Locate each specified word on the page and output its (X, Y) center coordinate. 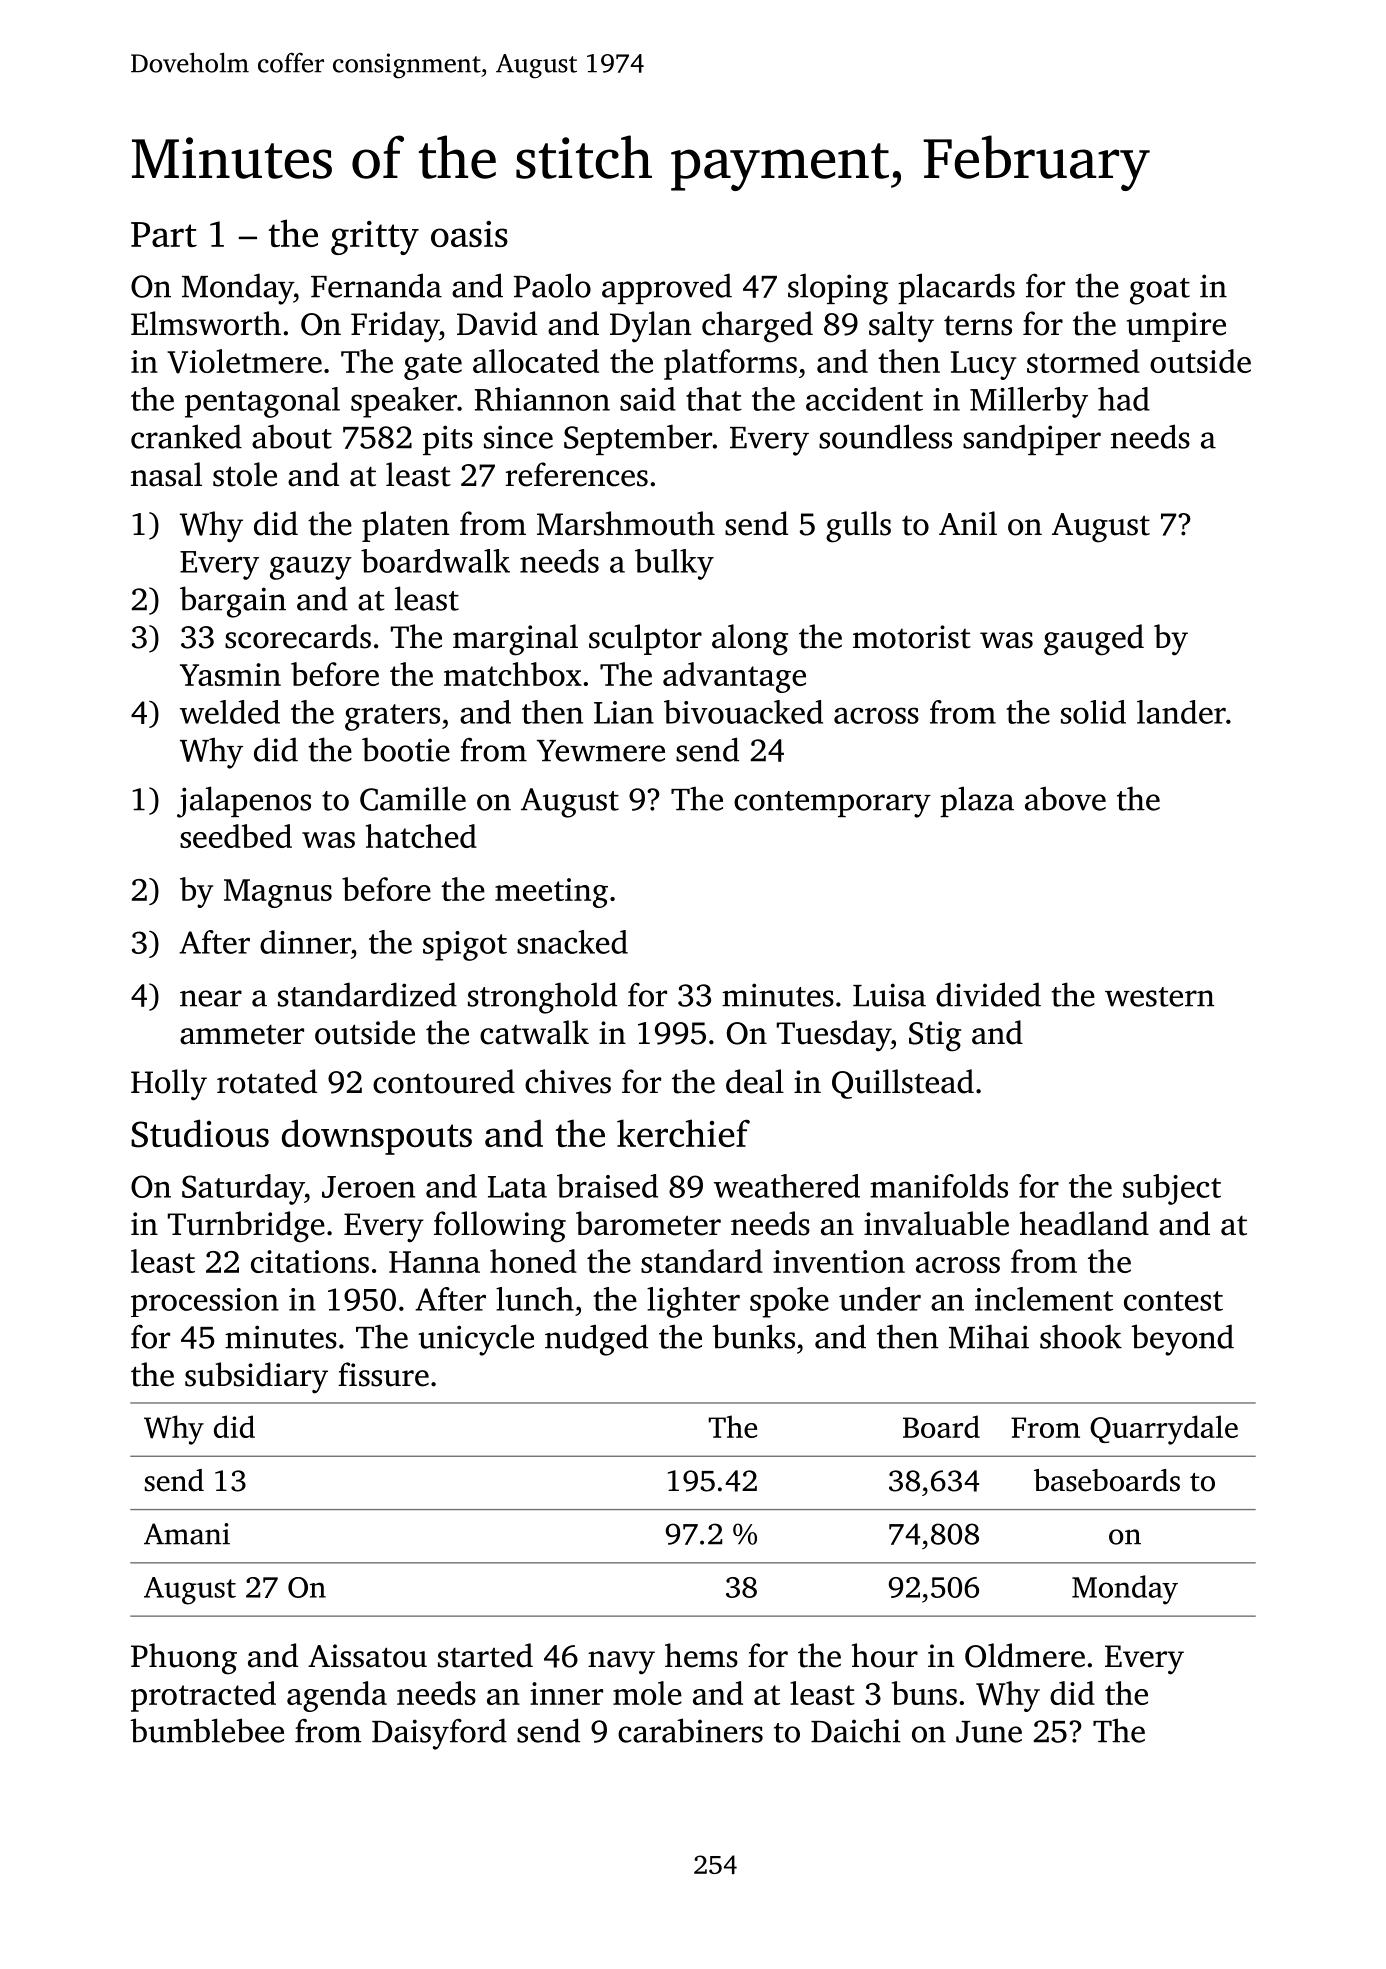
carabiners (690, 1730)
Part (164, 234)
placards (956, 288)
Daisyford (439, 1734)
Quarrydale (1164, 1430)
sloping (838, 289)
